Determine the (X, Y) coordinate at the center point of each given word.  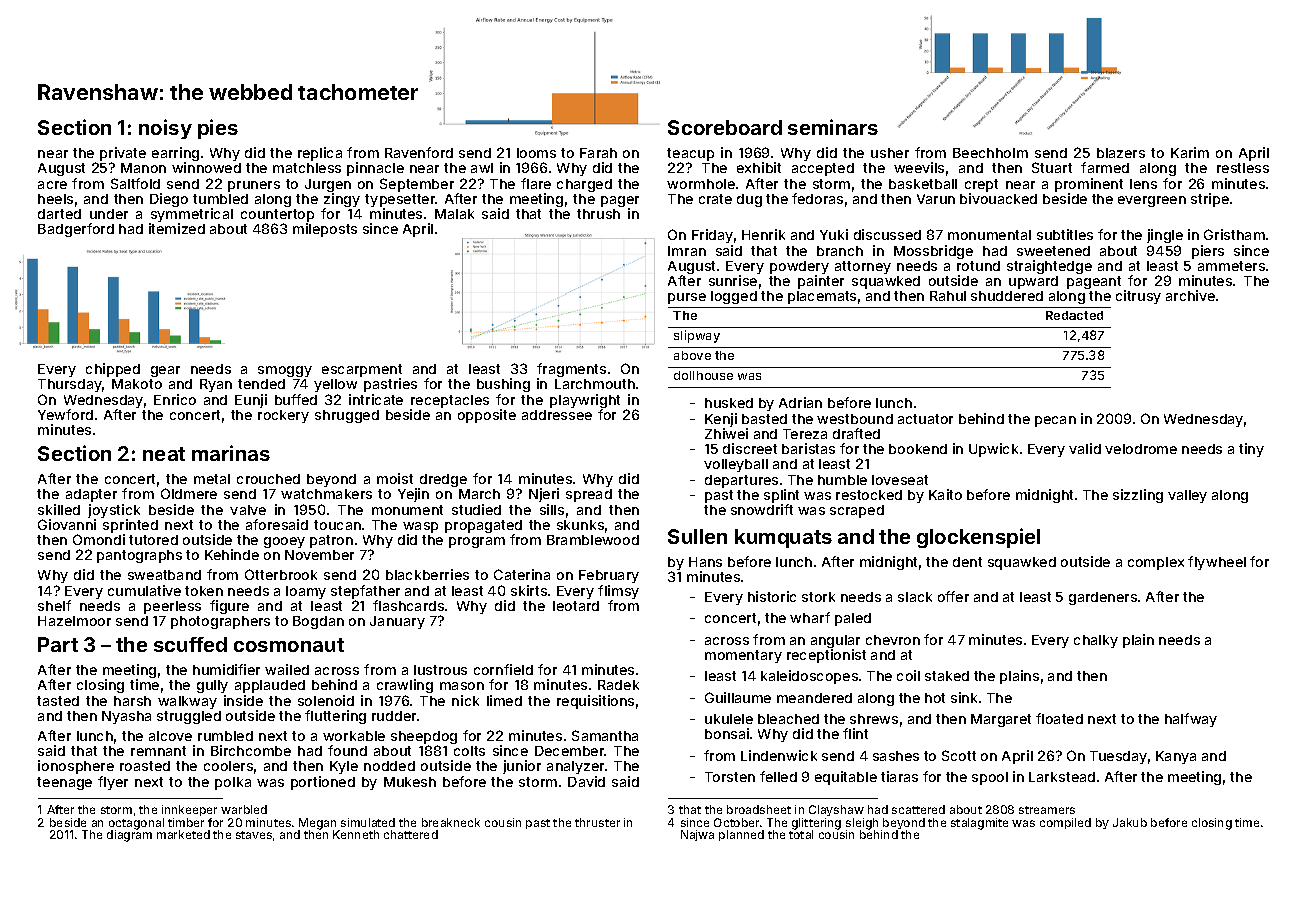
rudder (394, 716)
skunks (580, 525)
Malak (454, 214)
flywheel (1217, 563)
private (123, 154)
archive (1190, 295)
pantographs (139, 556)
